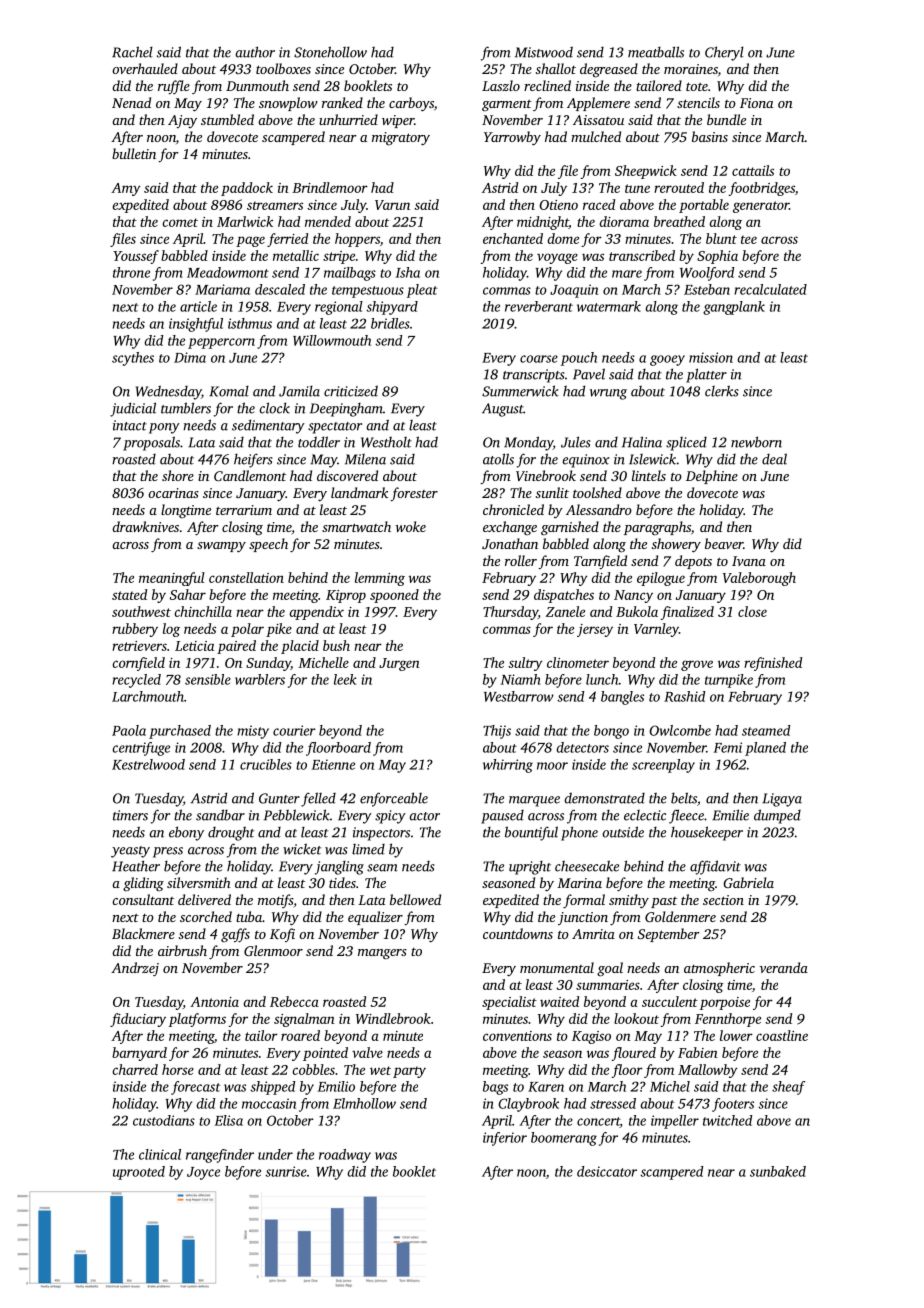  What do you see at coordinates (286, 1171) in the document?
I see `sunrise` at bounding box center [286, 1171].
